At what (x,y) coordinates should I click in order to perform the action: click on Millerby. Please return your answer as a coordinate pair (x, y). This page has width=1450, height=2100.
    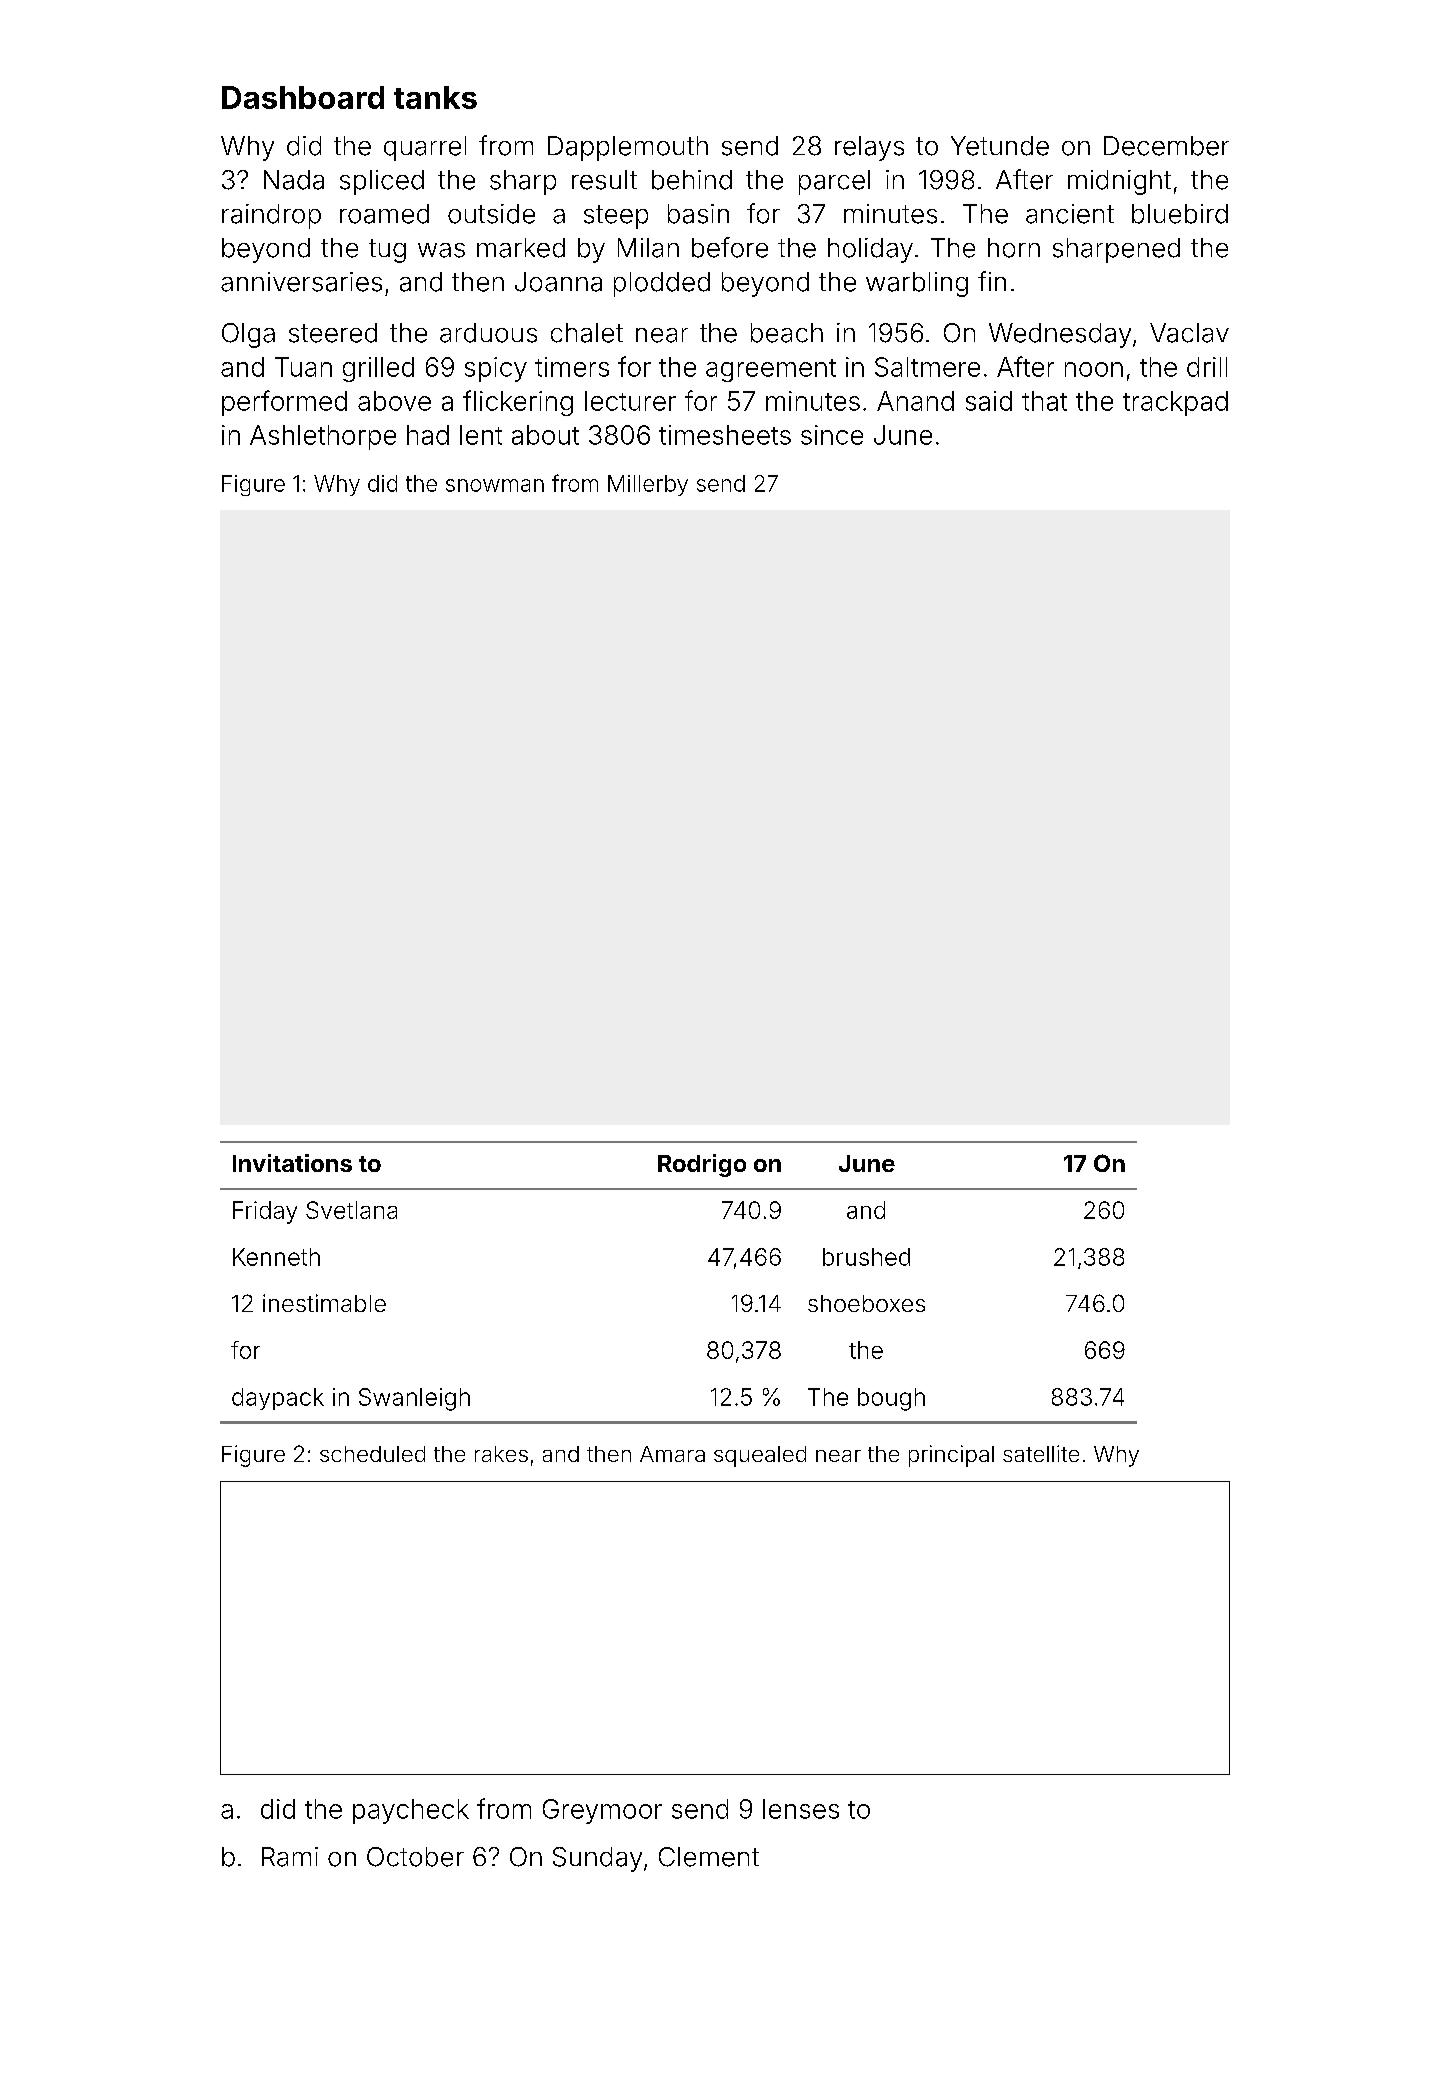
    Looking at the image, I should click on (648, 485).
